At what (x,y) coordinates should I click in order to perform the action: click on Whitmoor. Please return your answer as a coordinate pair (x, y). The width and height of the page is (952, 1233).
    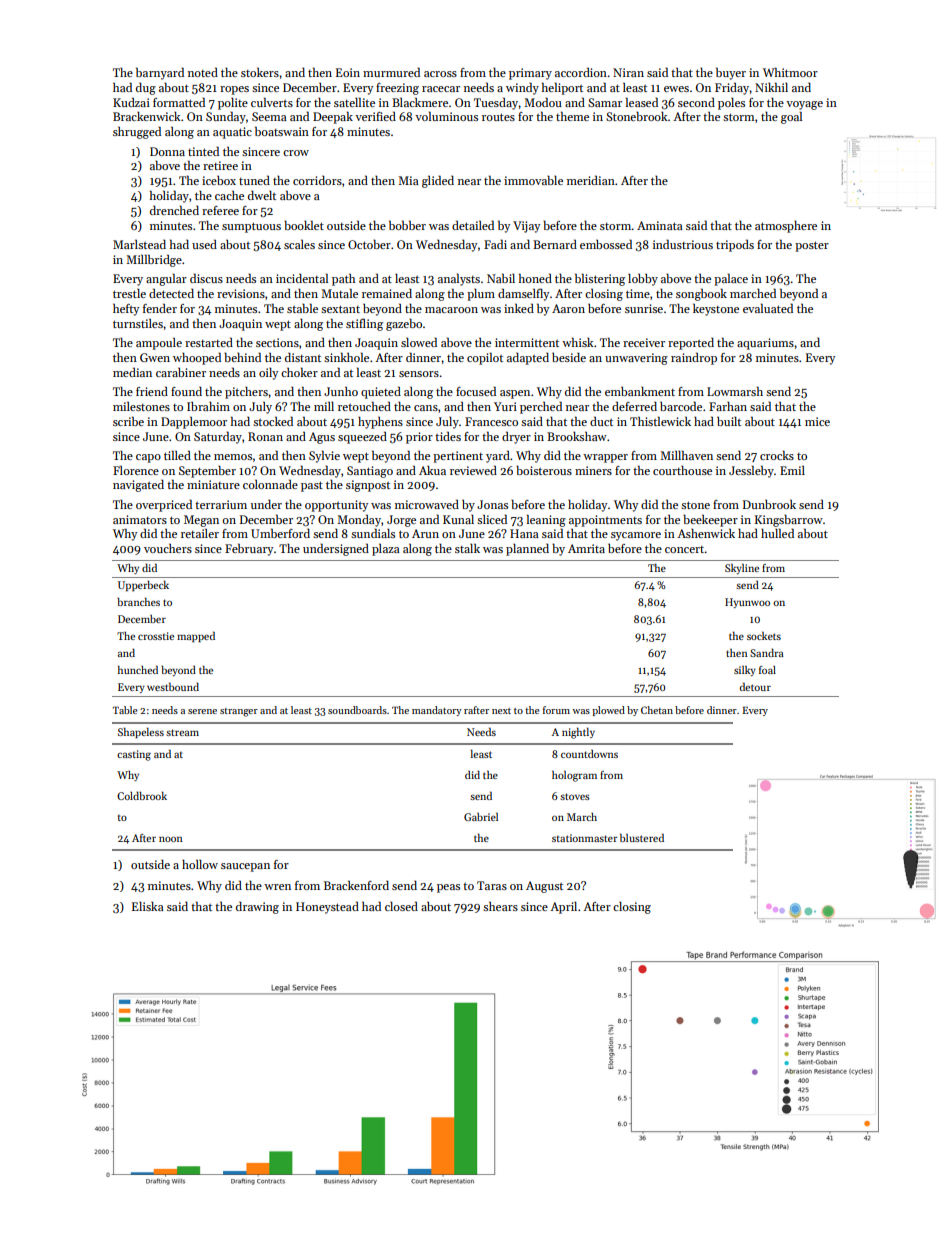
    Looking at the image, I should click on (790, 72).
